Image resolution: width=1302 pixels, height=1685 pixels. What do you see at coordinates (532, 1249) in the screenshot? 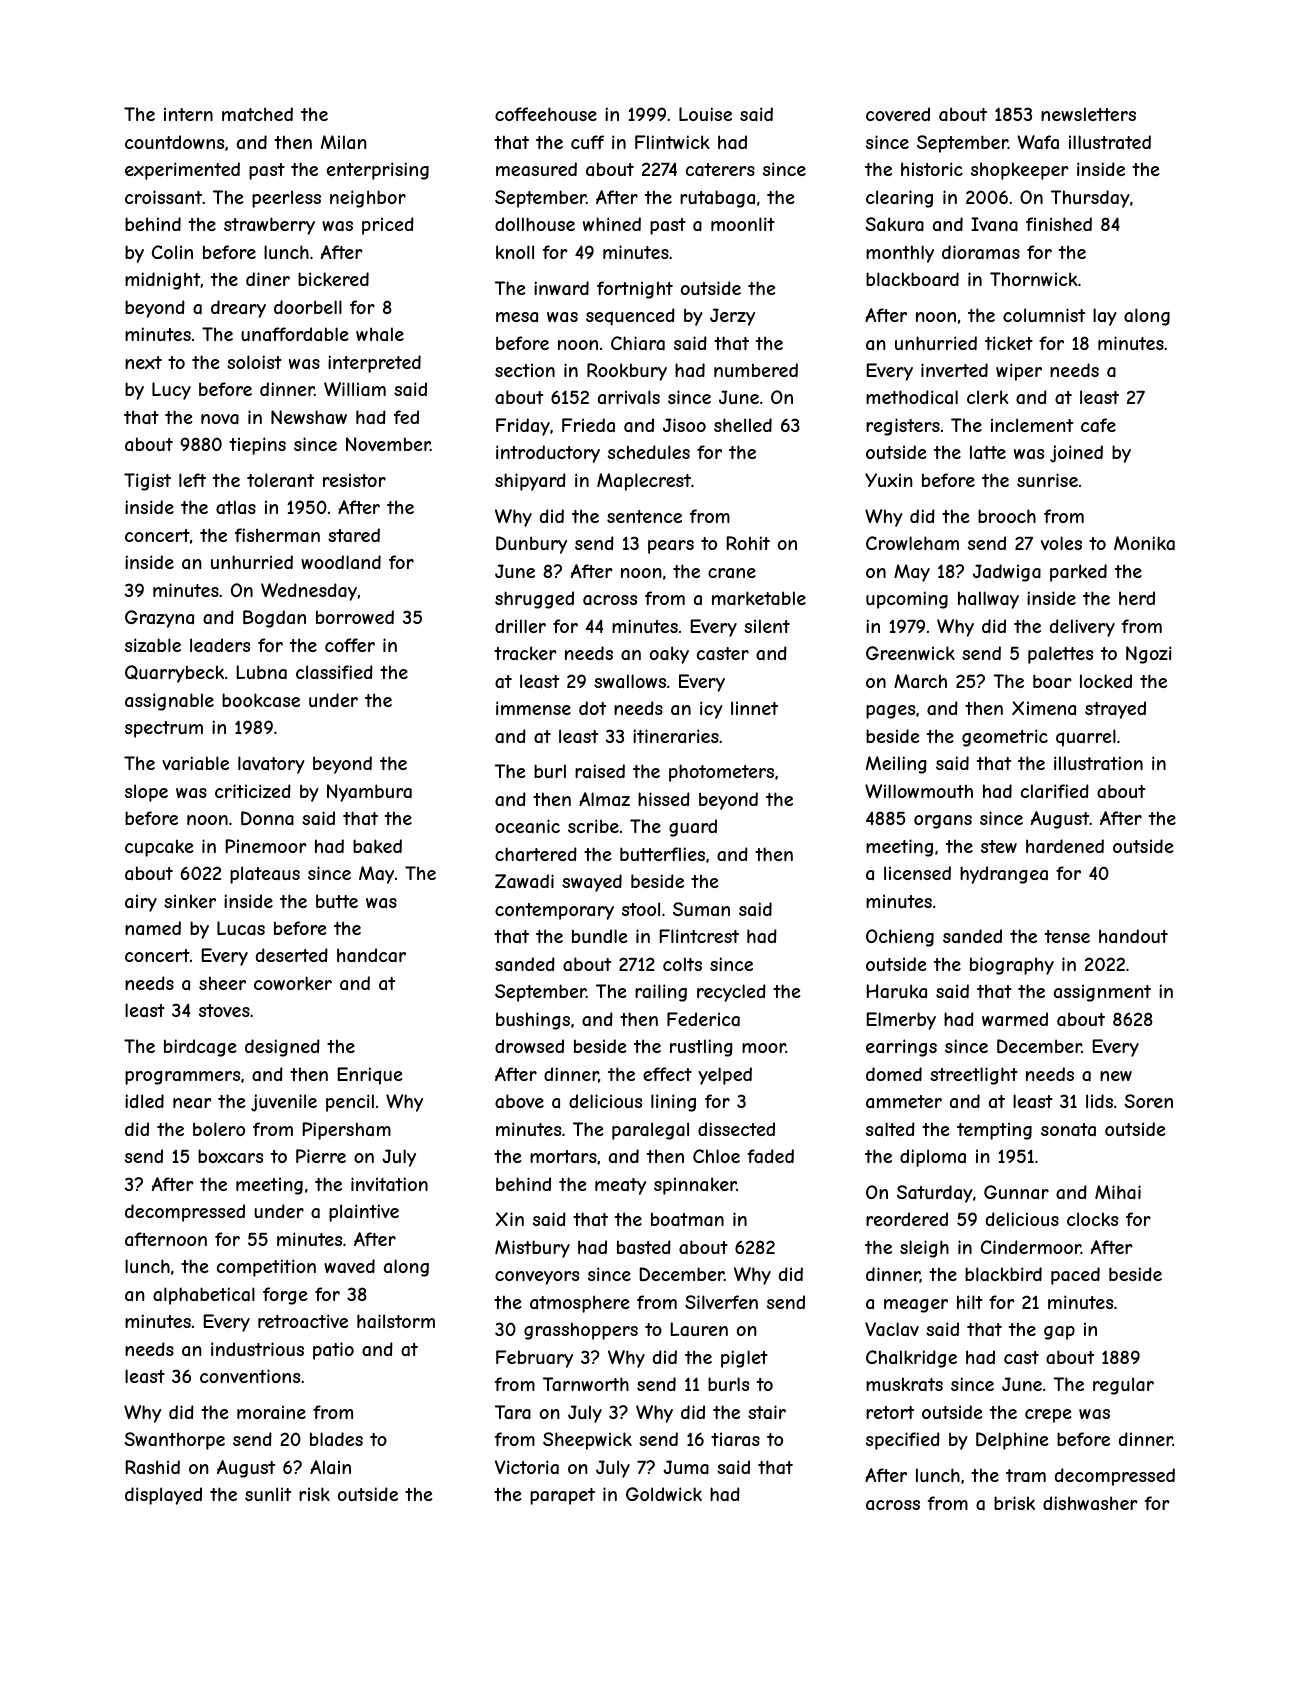
I see `Mistbury` at bounding box center [532, 1249].
